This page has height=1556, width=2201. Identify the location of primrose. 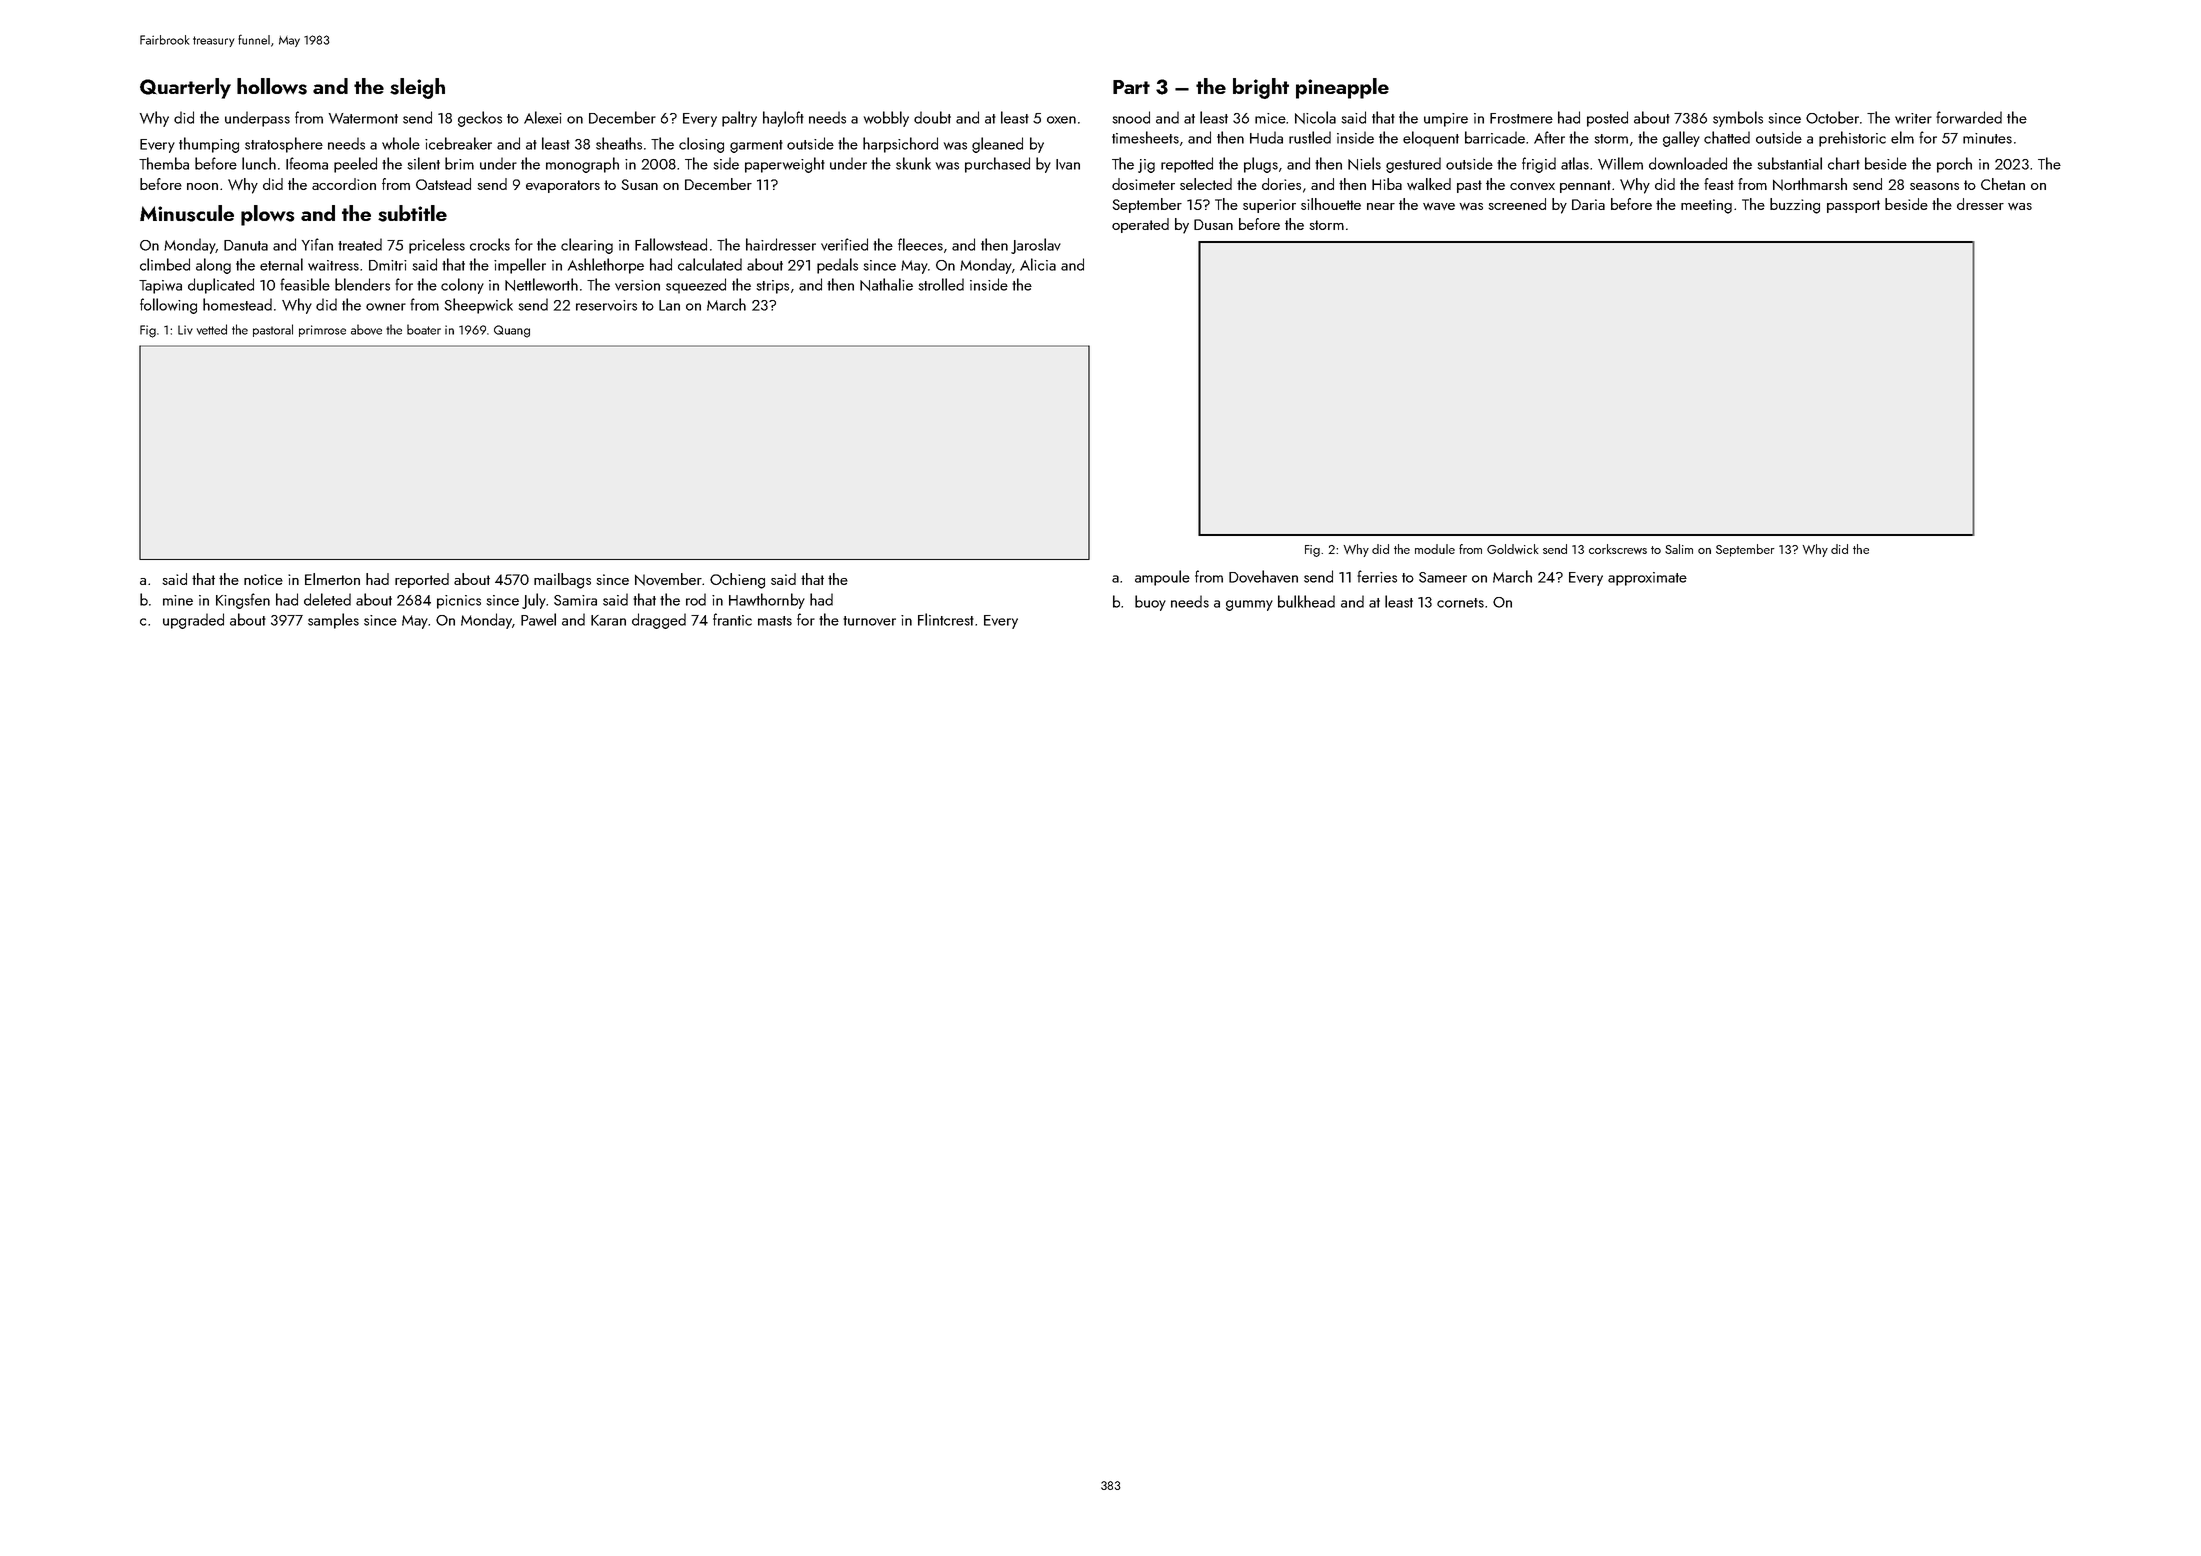
(322, 331).
